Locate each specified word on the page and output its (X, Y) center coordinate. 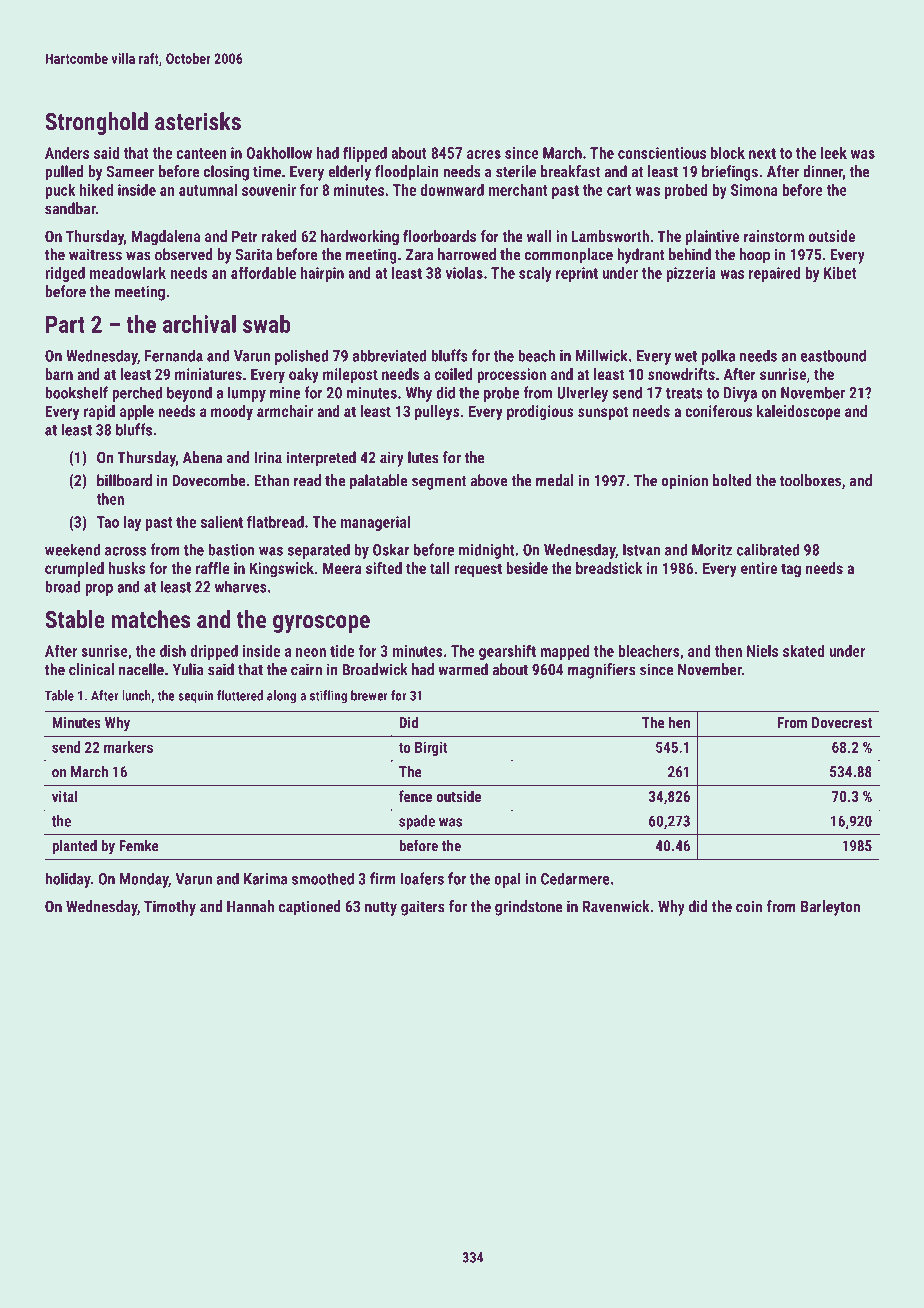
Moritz (712, 550)
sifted (384, 568)
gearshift (507, 652)
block (728, 153)
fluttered (240, 695)
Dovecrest (842, 722)
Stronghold (96, 123)
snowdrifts (681, 374)
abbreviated (390, 355)
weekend (72, 550)
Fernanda (174, 356)
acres (484, 154)
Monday (144, 880)
